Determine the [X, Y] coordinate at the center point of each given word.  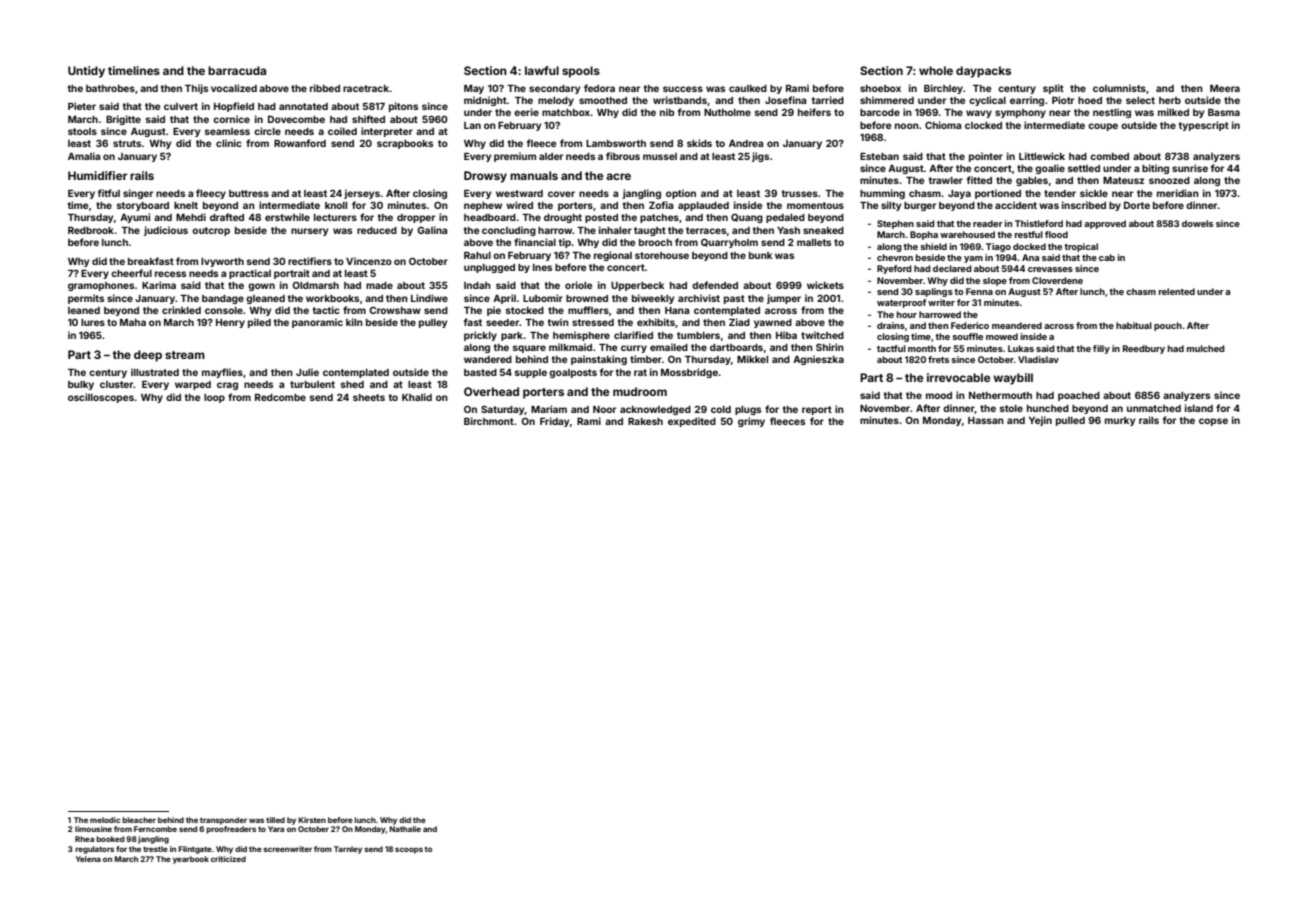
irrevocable [958, 377]
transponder [223, 821]
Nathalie [405, 829]
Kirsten [312, 820]
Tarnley [348, 850]
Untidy [86, 72]
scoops [409, 850]
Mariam [549, 409]
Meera [1225, 88]
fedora [599, 88]
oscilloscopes [101, 398]
